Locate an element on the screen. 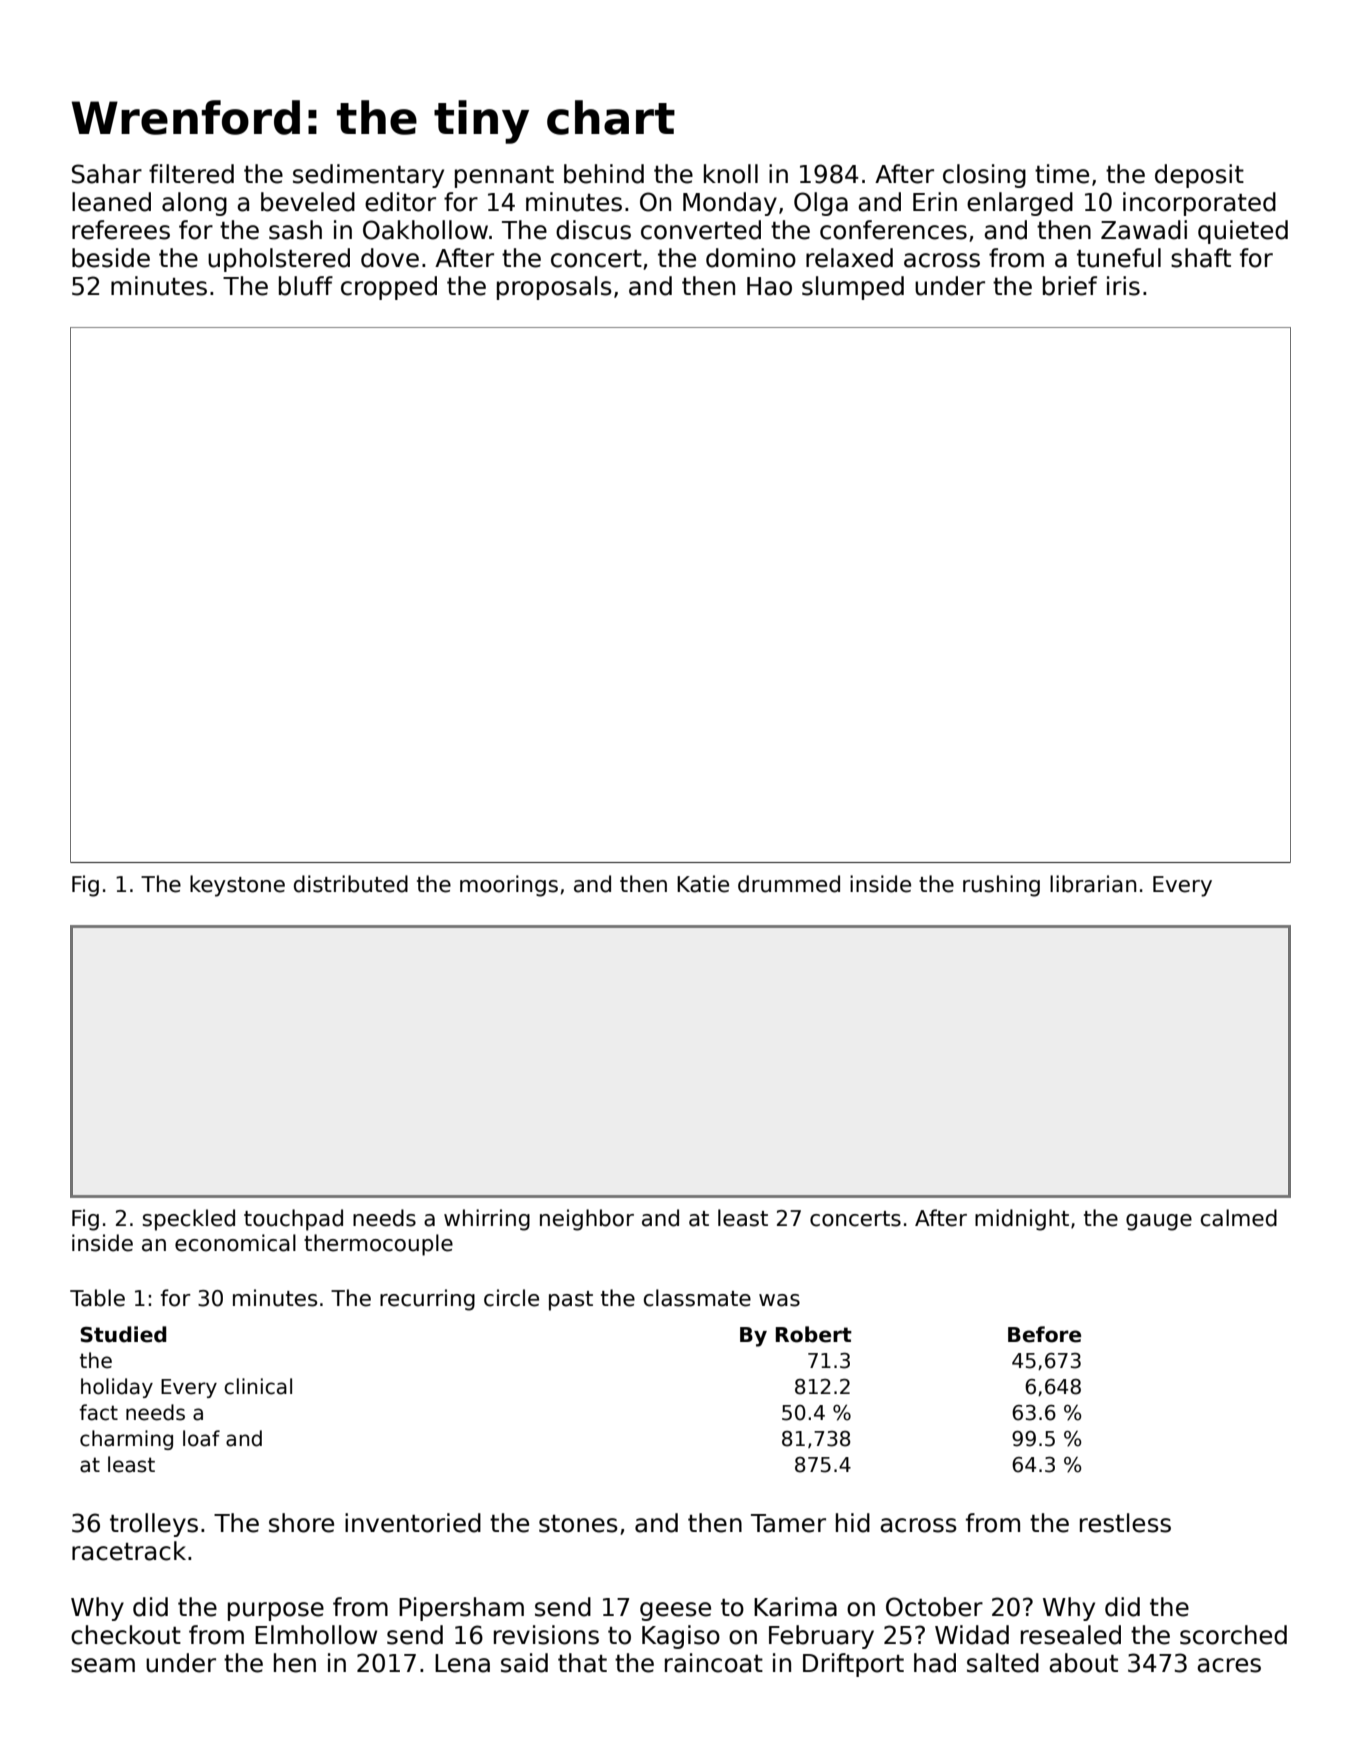  Lena is located at coordinates (462, 1663).
